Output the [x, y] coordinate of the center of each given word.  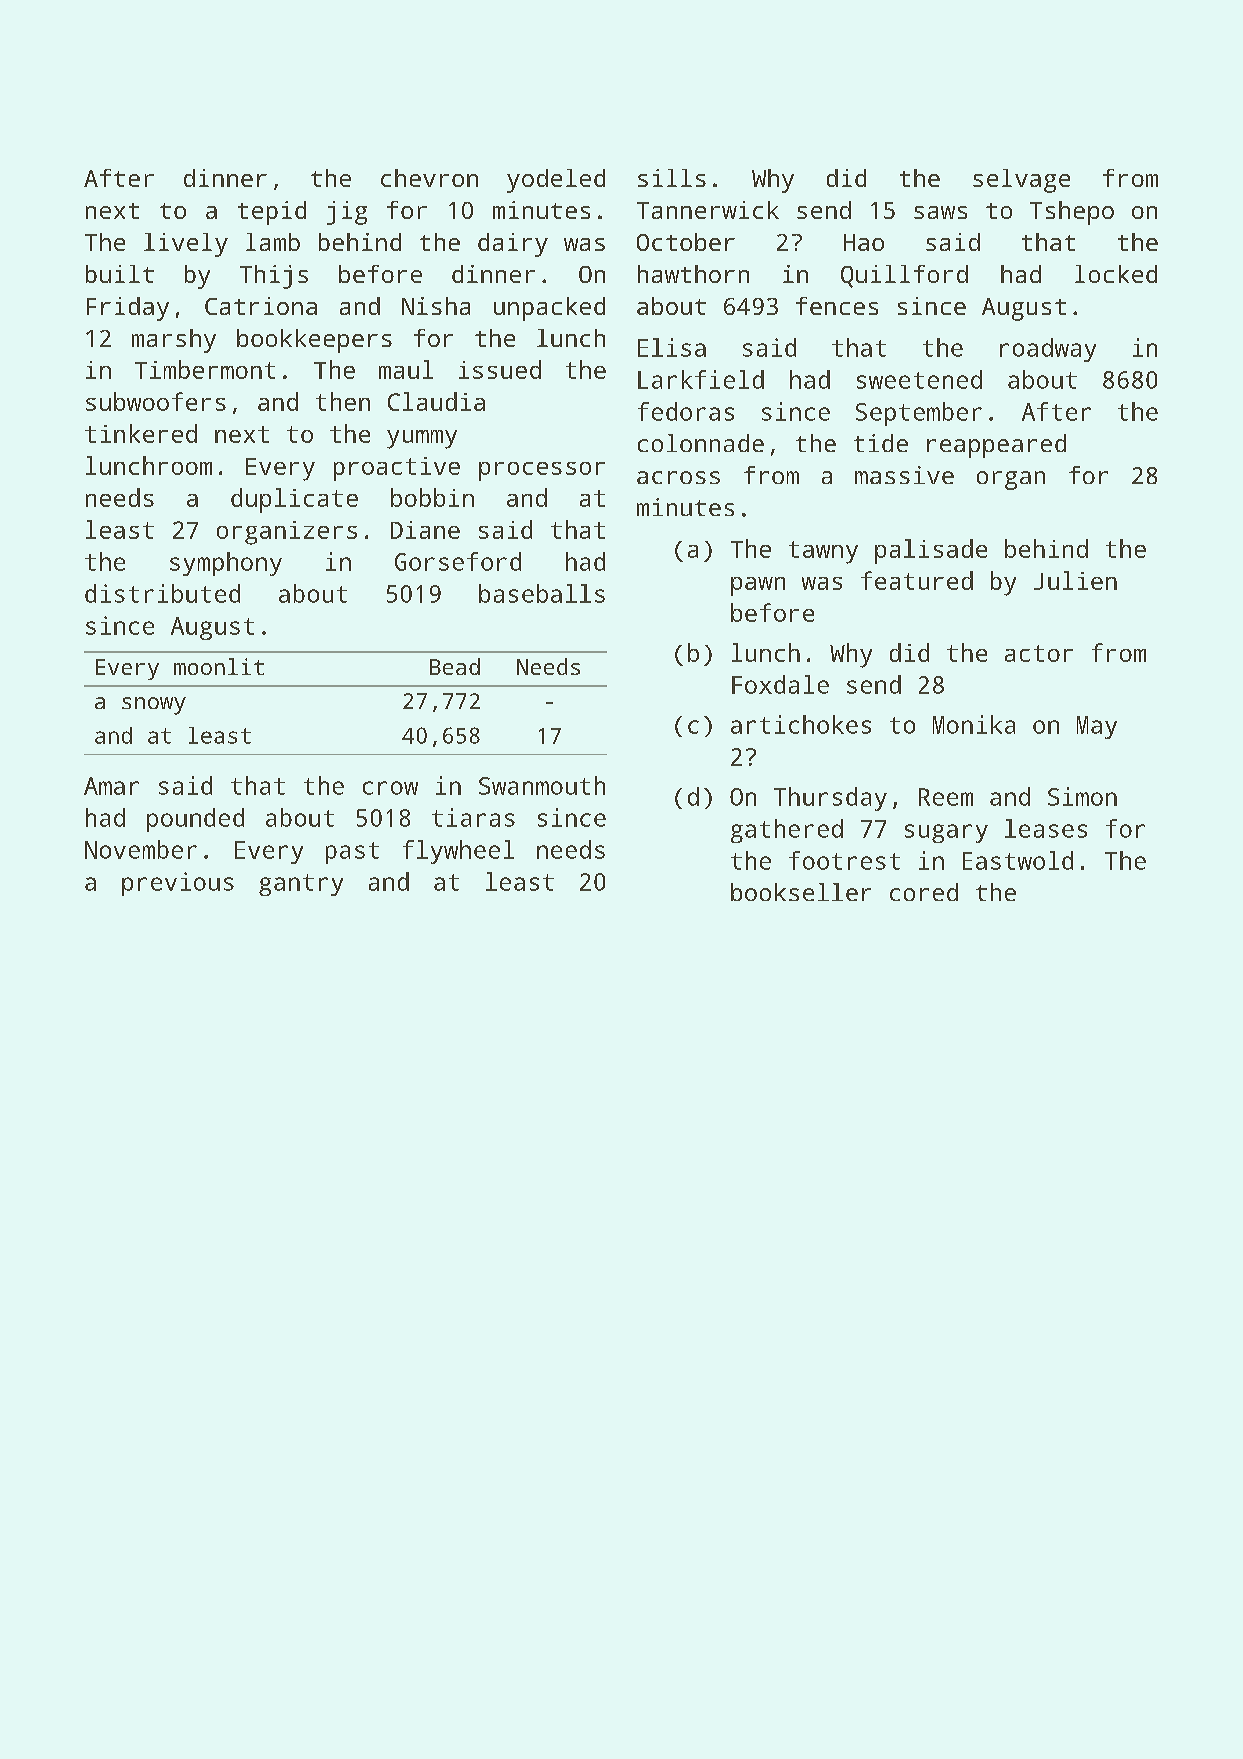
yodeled [556, 181]
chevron [429, 178]
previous [178, 884]
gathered [787, 831]
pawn [758, 586]
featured [917, 580]
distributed [162, 593]
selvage [1021, 181]
